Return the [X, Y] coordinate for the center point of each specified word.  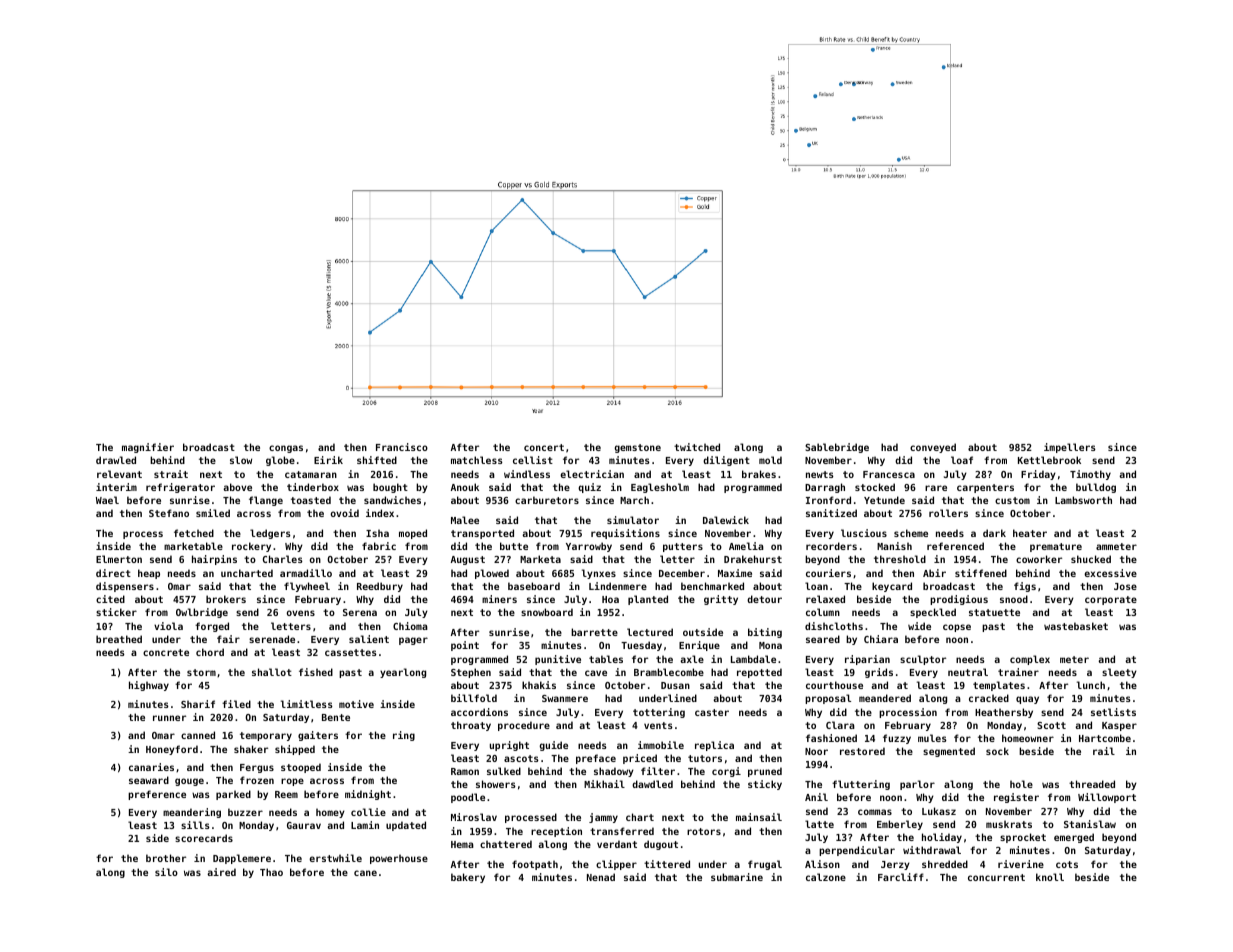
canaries [151, 767]
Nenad [601, 877]
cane [365, 873]
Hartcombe [1105, 738]
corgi [726, 772]
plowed [492, 574]
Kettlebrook [1049, 460]
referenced [955, 546]
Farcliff [901, 877]
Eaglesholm [660, 488]
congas [286, 449]
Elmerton [119, 559]
